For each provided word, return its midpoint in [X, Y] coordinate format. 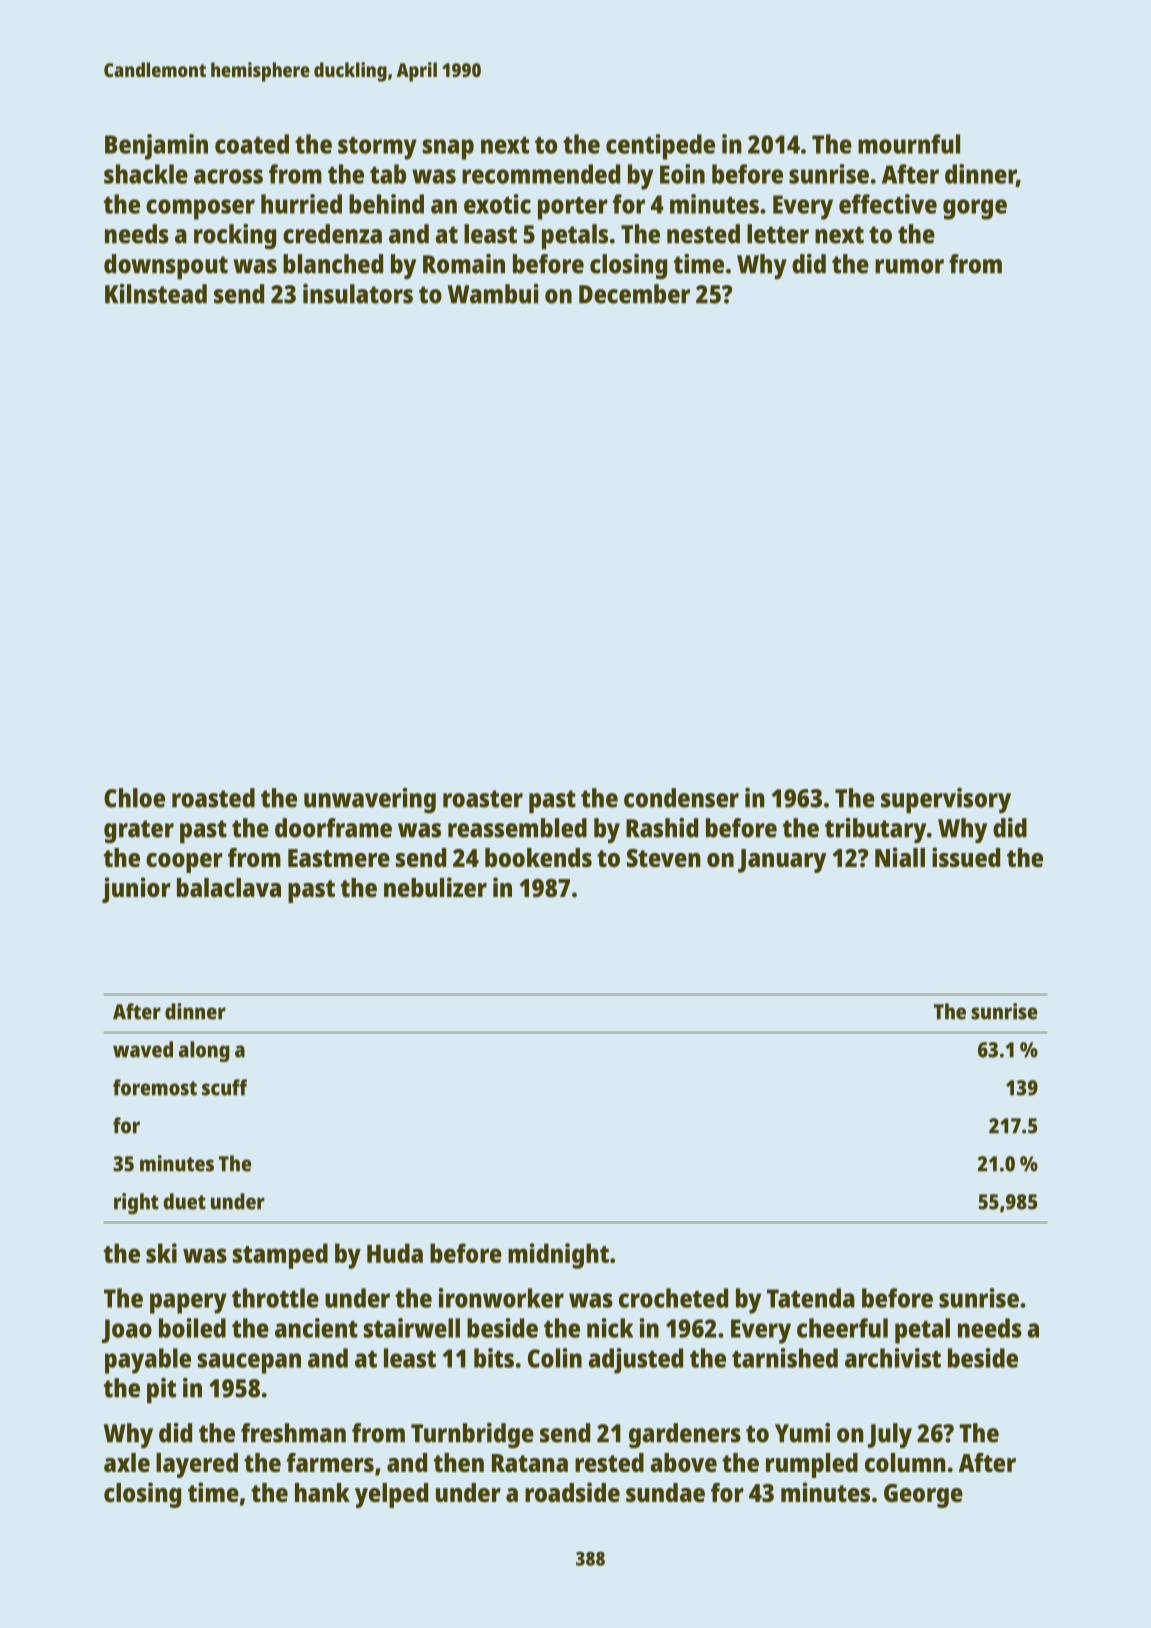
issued [966, 857]
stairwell [412, 1328]
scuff [224, 1087]
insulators [358, 294]
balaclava [229, 887]
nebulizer [435, 887]
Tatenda [811, 1298]
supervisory [946, 801]
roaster [483, 799]
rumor [909, 266]
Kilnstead [156, 294]
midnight [558, 1256]
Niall [900, 857]
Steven [664, 858]
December [634, 294]
